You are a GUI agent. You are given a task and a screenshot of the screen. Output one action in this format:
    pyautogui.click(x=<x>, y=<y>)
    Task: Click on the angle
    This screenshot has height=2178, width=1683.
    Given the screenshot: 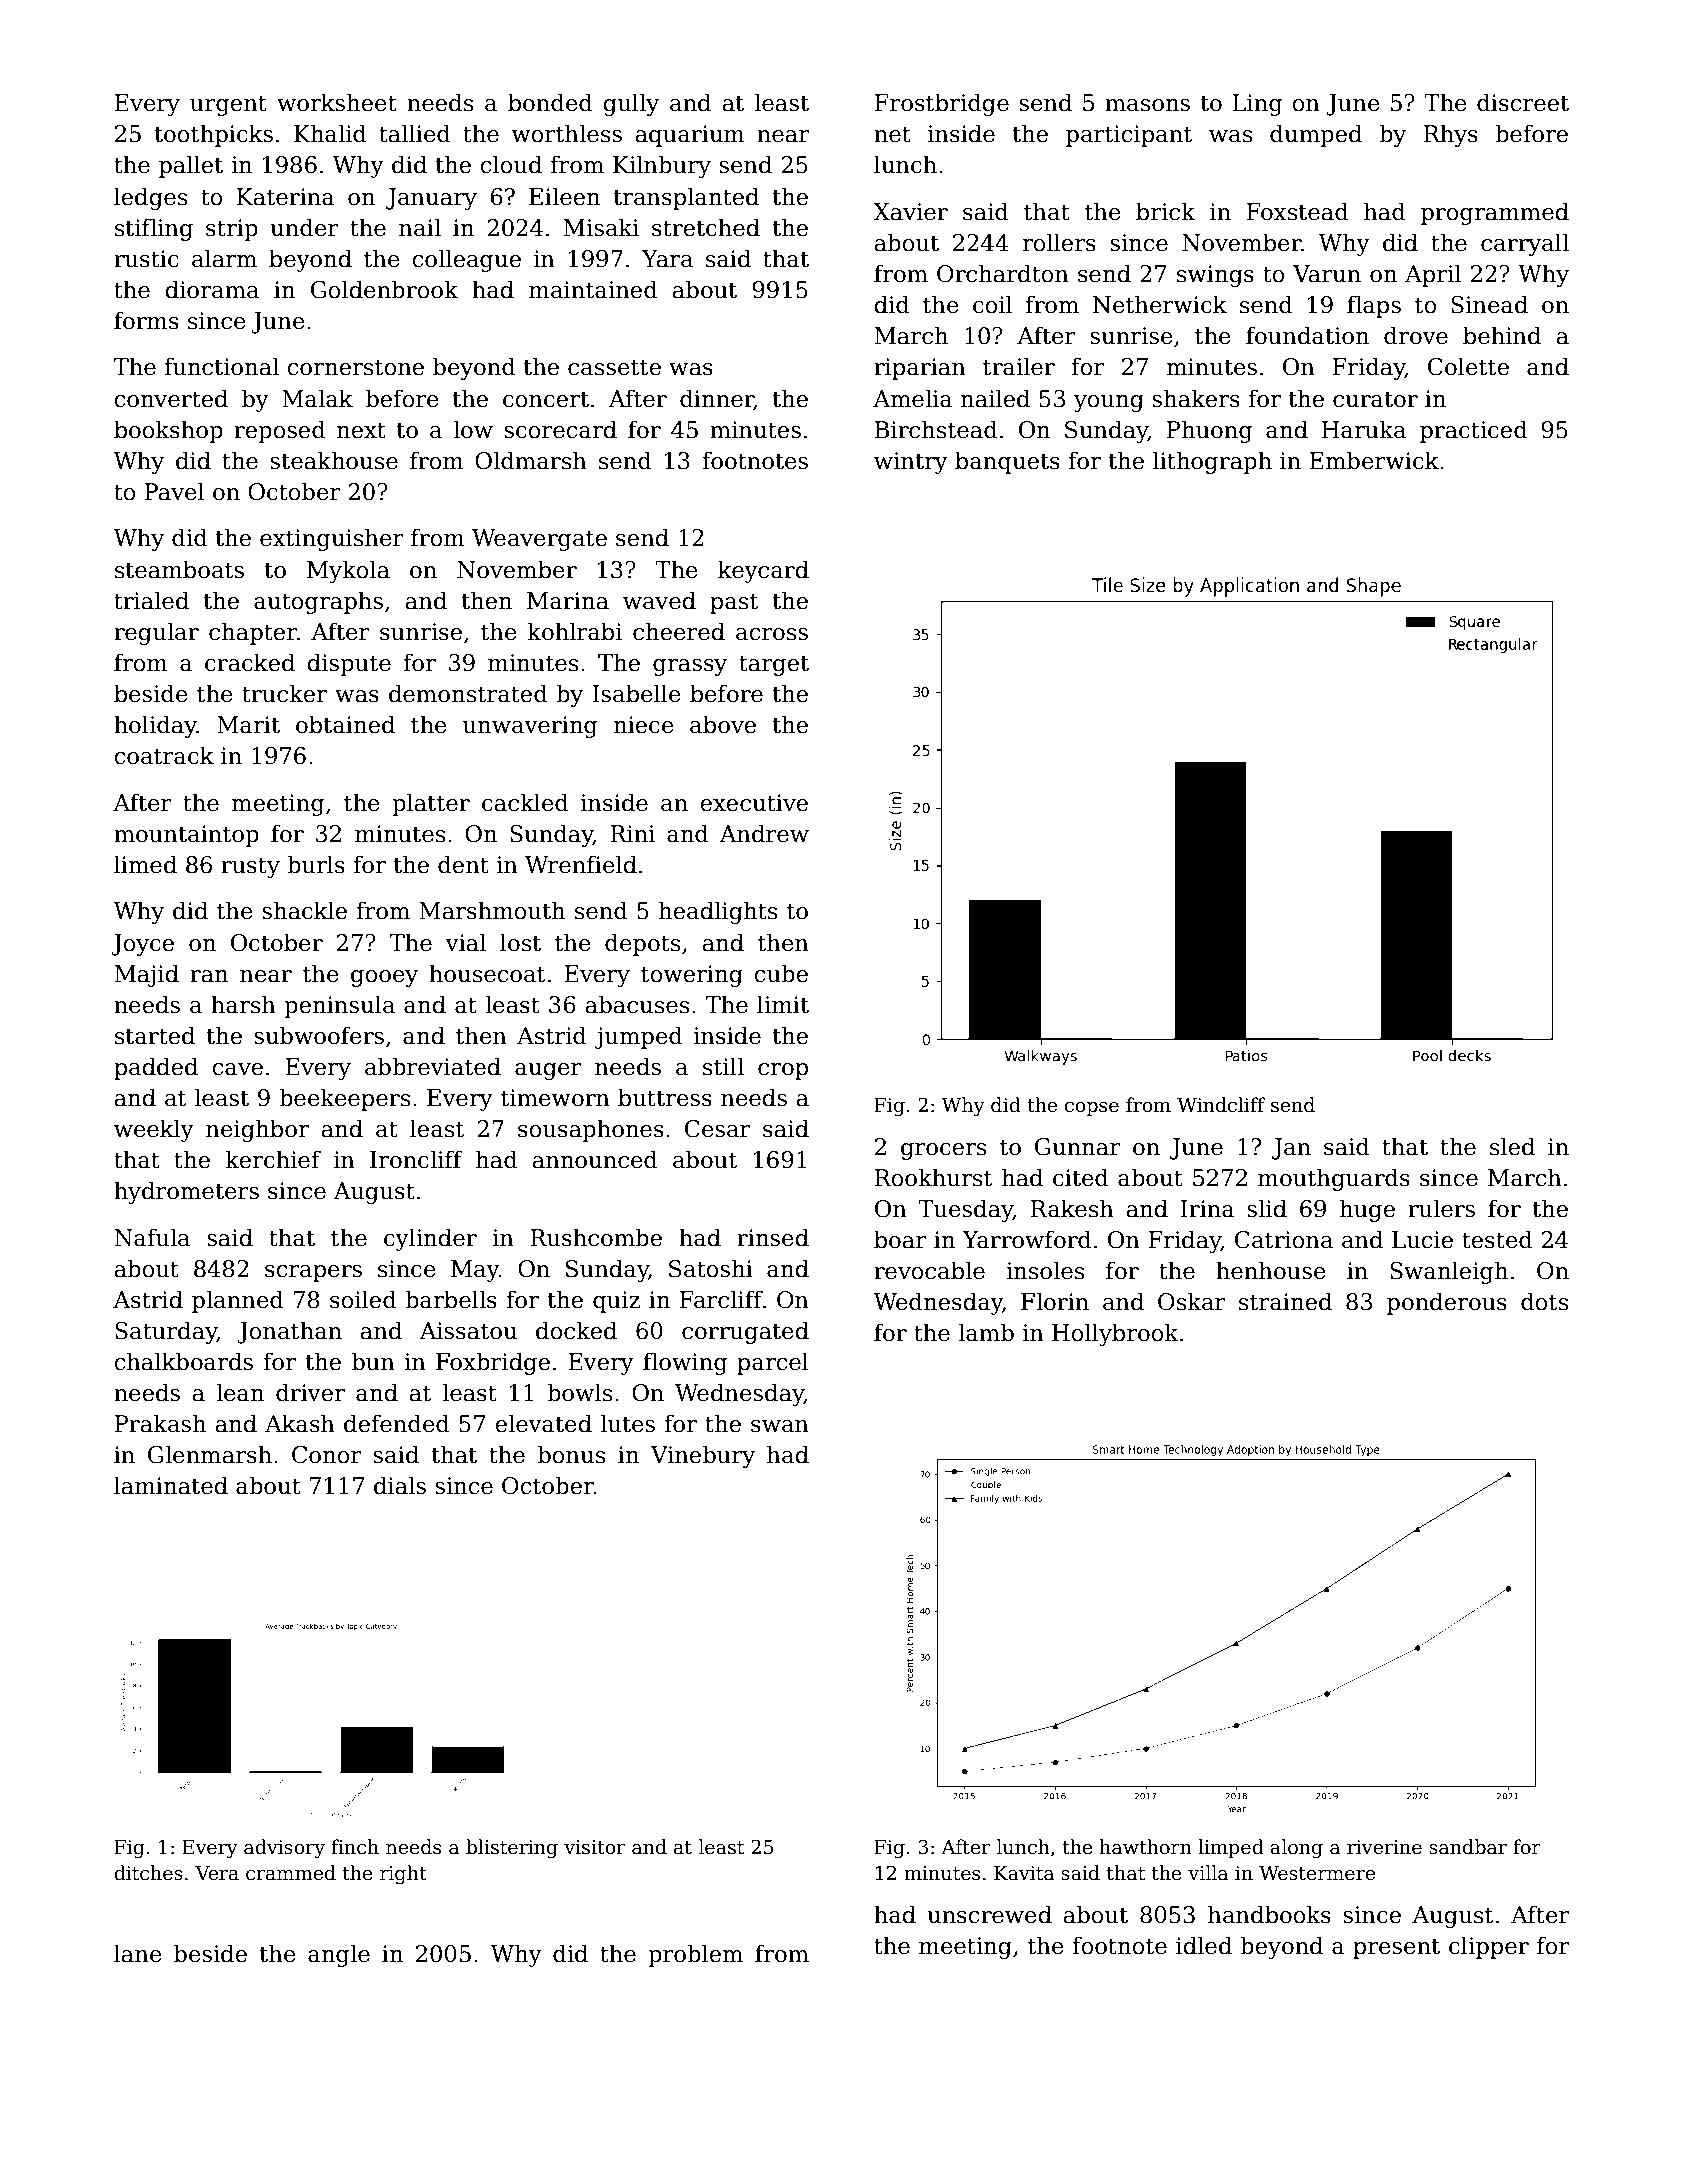 What is the action you would take?
    pyautogui.click(x=339, y=1955)
